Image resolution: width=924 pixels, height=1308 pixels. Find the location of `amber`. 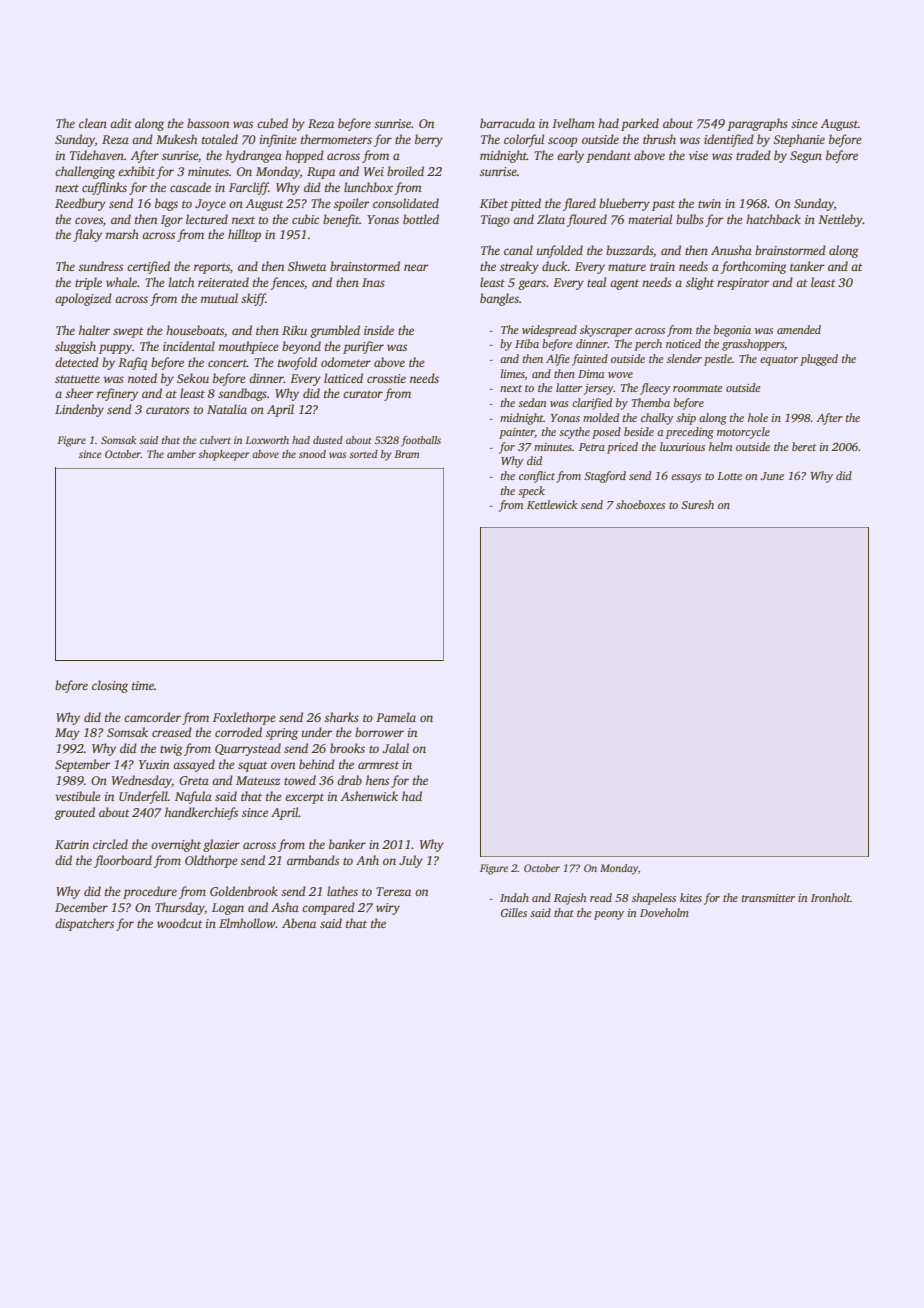

amber is located at coordinates (181, 454).
